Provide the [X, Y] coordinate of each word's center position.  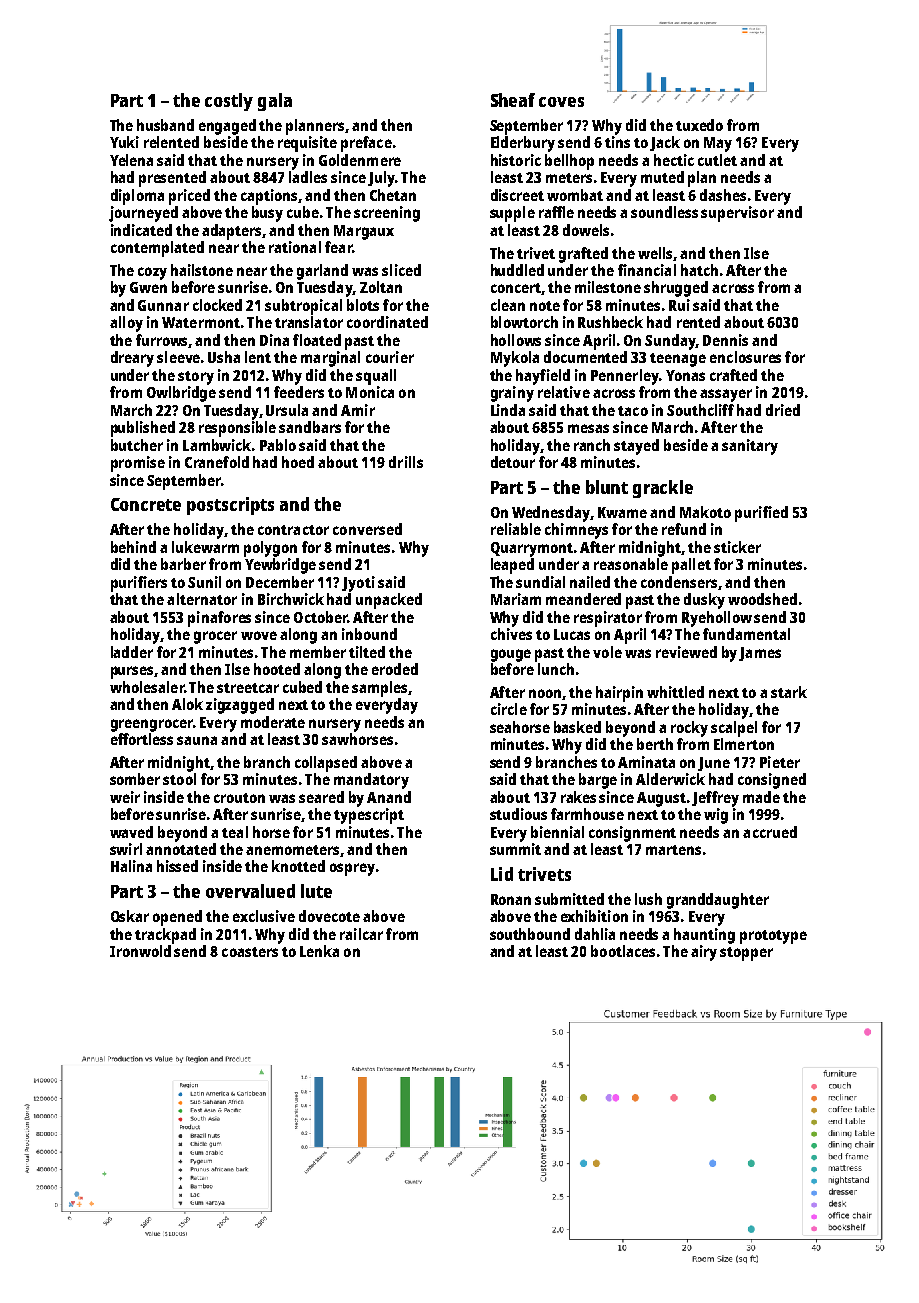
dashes [723, 195]
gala [275, 102]
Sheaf [513, 100]
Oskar [130, 916]
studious [518, 814]
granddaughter [718, 901]
